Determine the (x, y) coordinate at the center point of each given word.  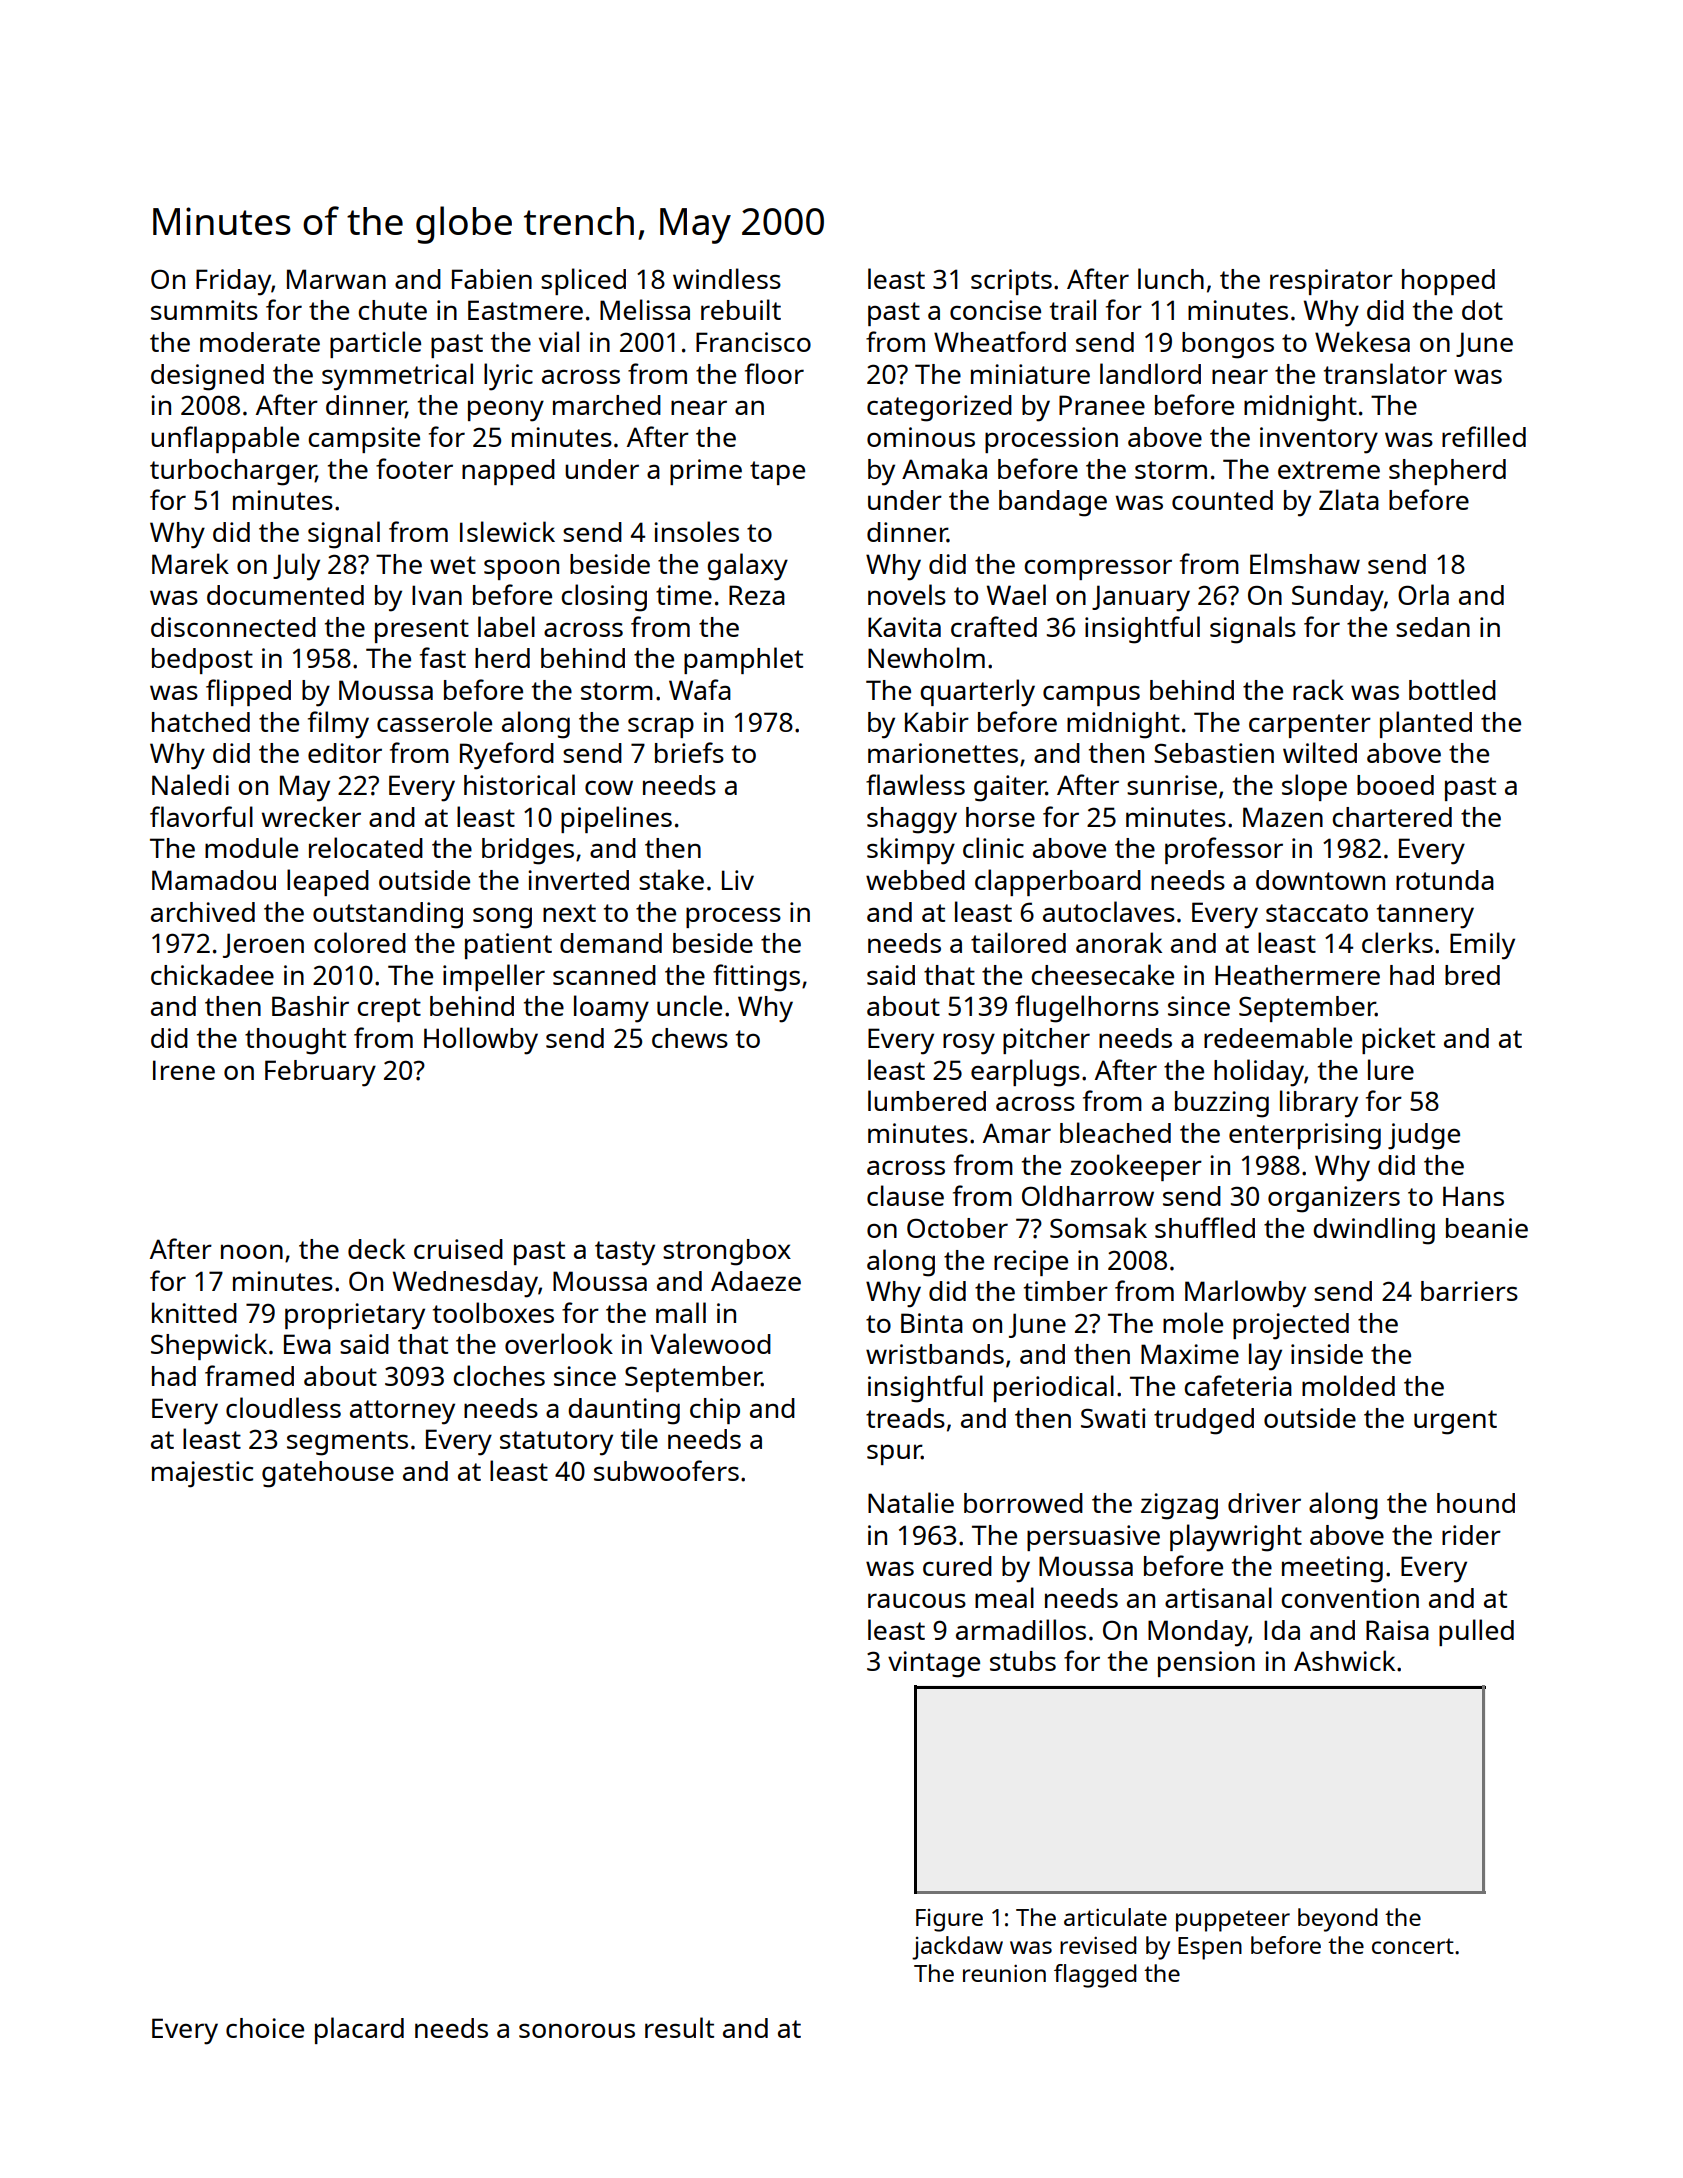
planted (1426, 724)
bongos (1228, 345)
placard (359, 2030)
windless (727, 278)
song (502, 918)
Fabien (492, 279)
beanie (1487, 1228)
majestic (202, 1474)
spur (894, 1454)
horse (1000, 817)
